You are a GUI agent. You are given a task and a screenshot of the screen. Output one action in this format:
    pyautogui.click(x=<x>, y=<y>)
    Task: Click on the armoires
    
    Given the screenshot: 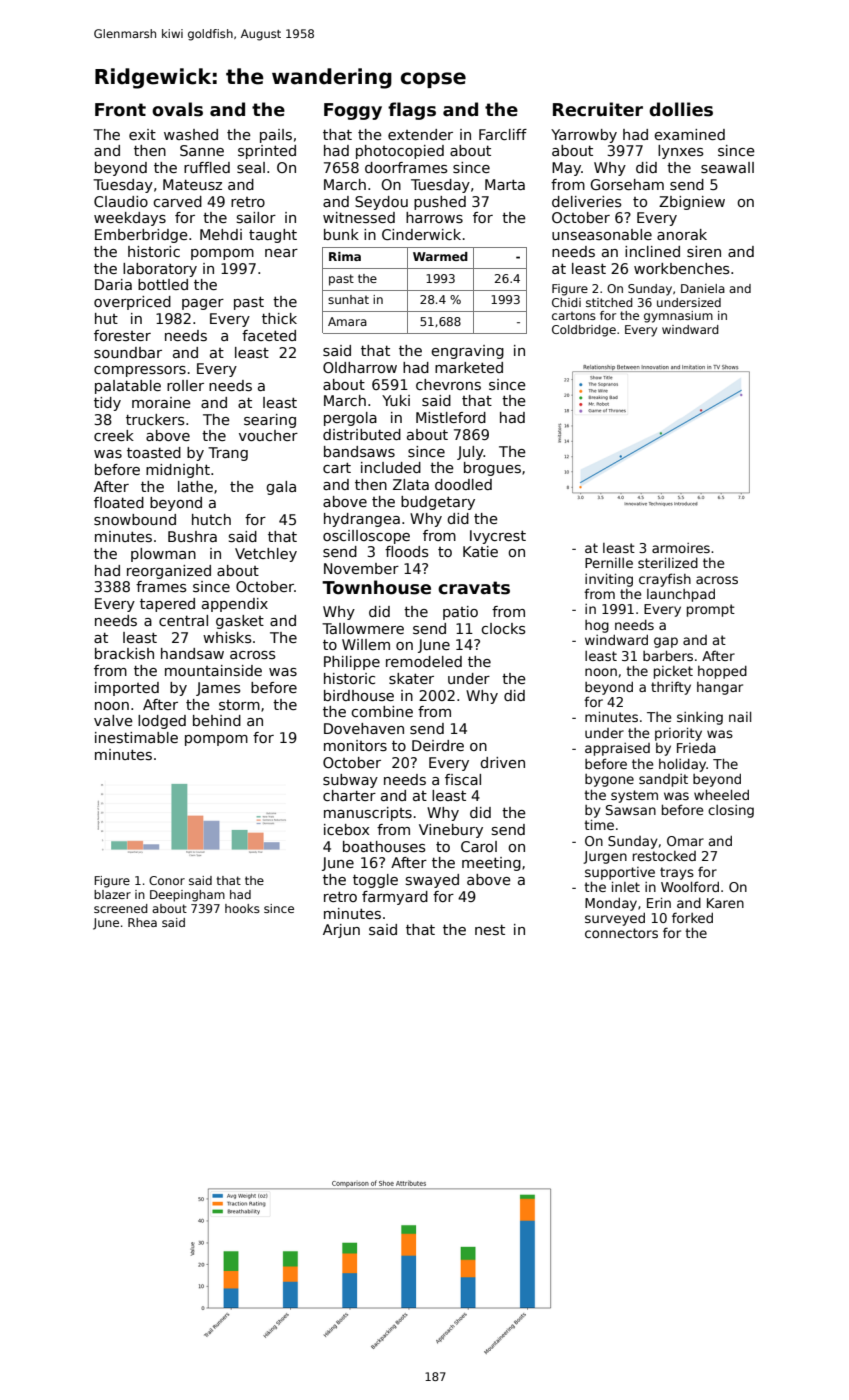 What is the action you would take?
    pyautogui.click(x=681, y=548)
